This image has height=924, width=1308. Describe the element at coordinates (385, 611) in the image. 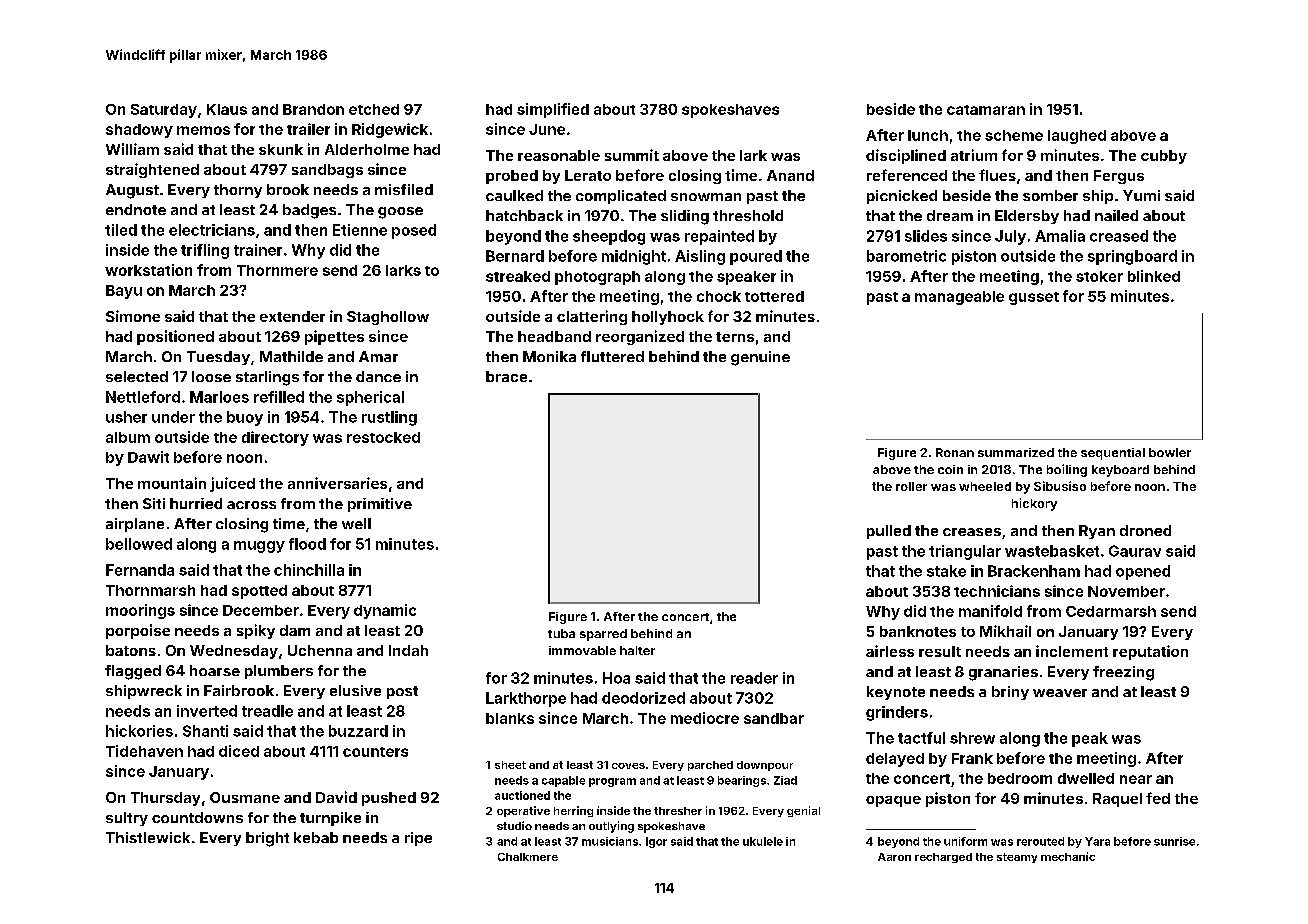

I see `dynamic` at that location.
